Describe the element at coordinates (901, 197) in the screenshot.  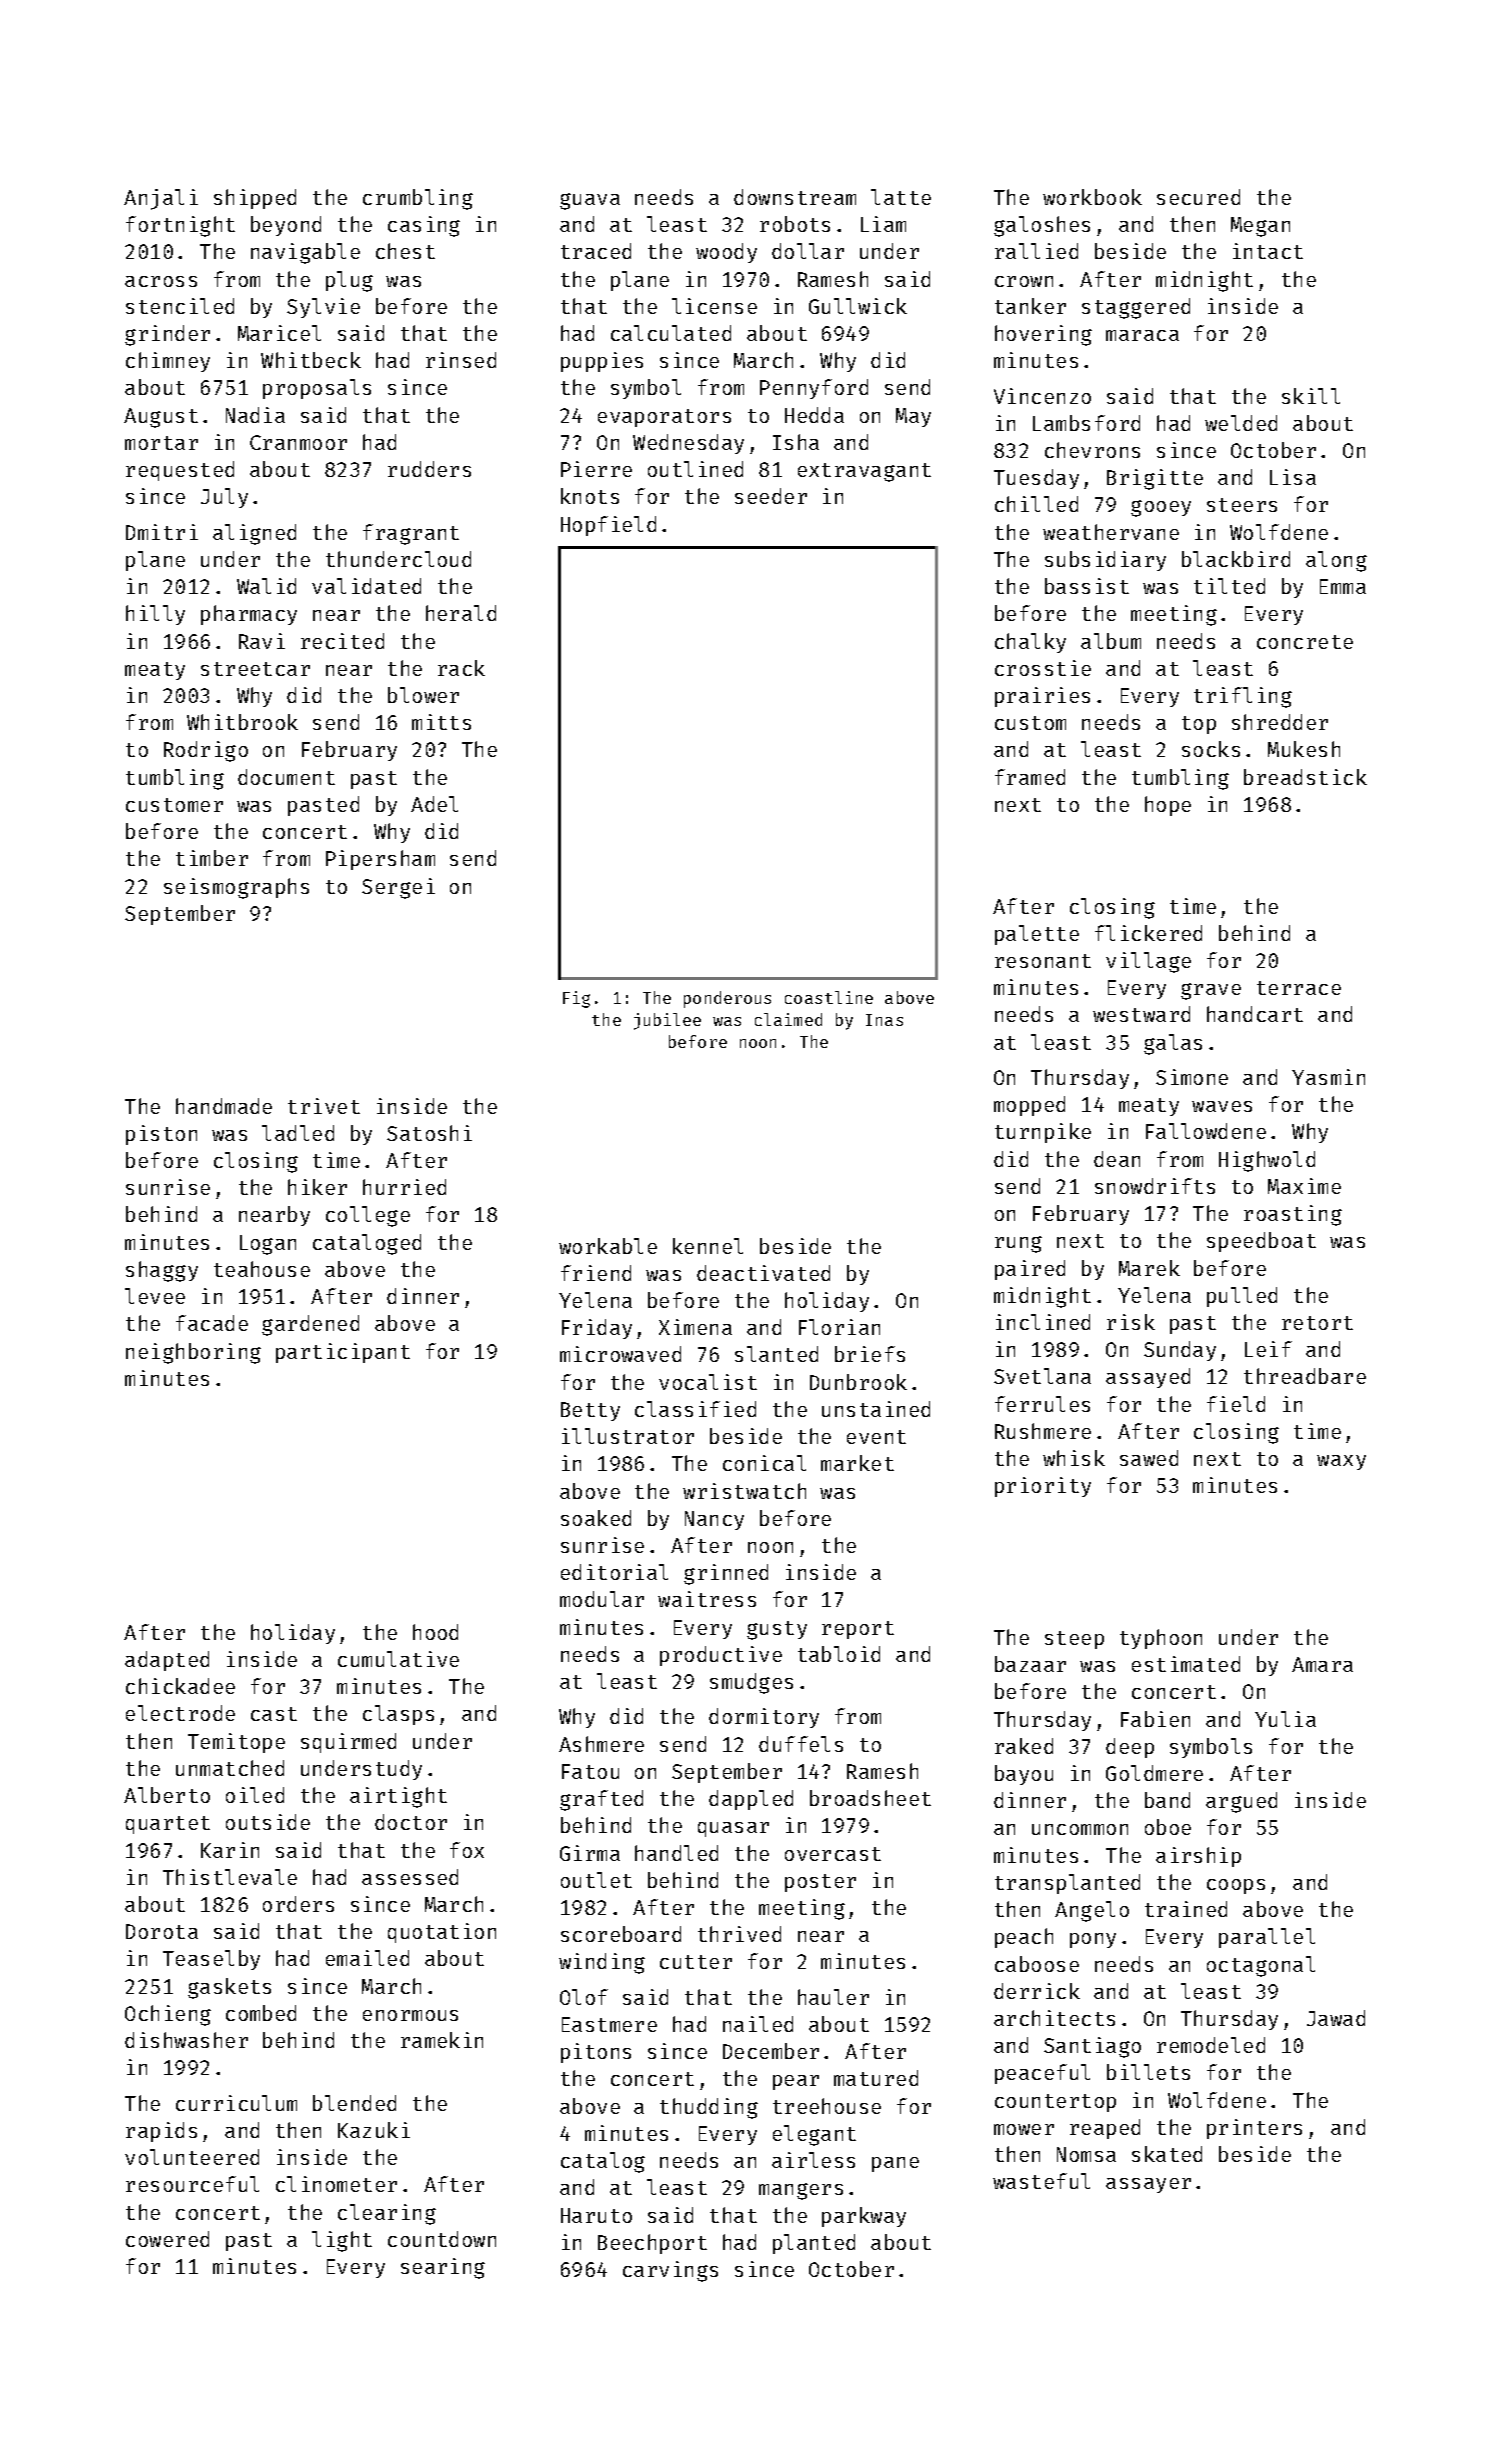
I see `latte` at that location.
